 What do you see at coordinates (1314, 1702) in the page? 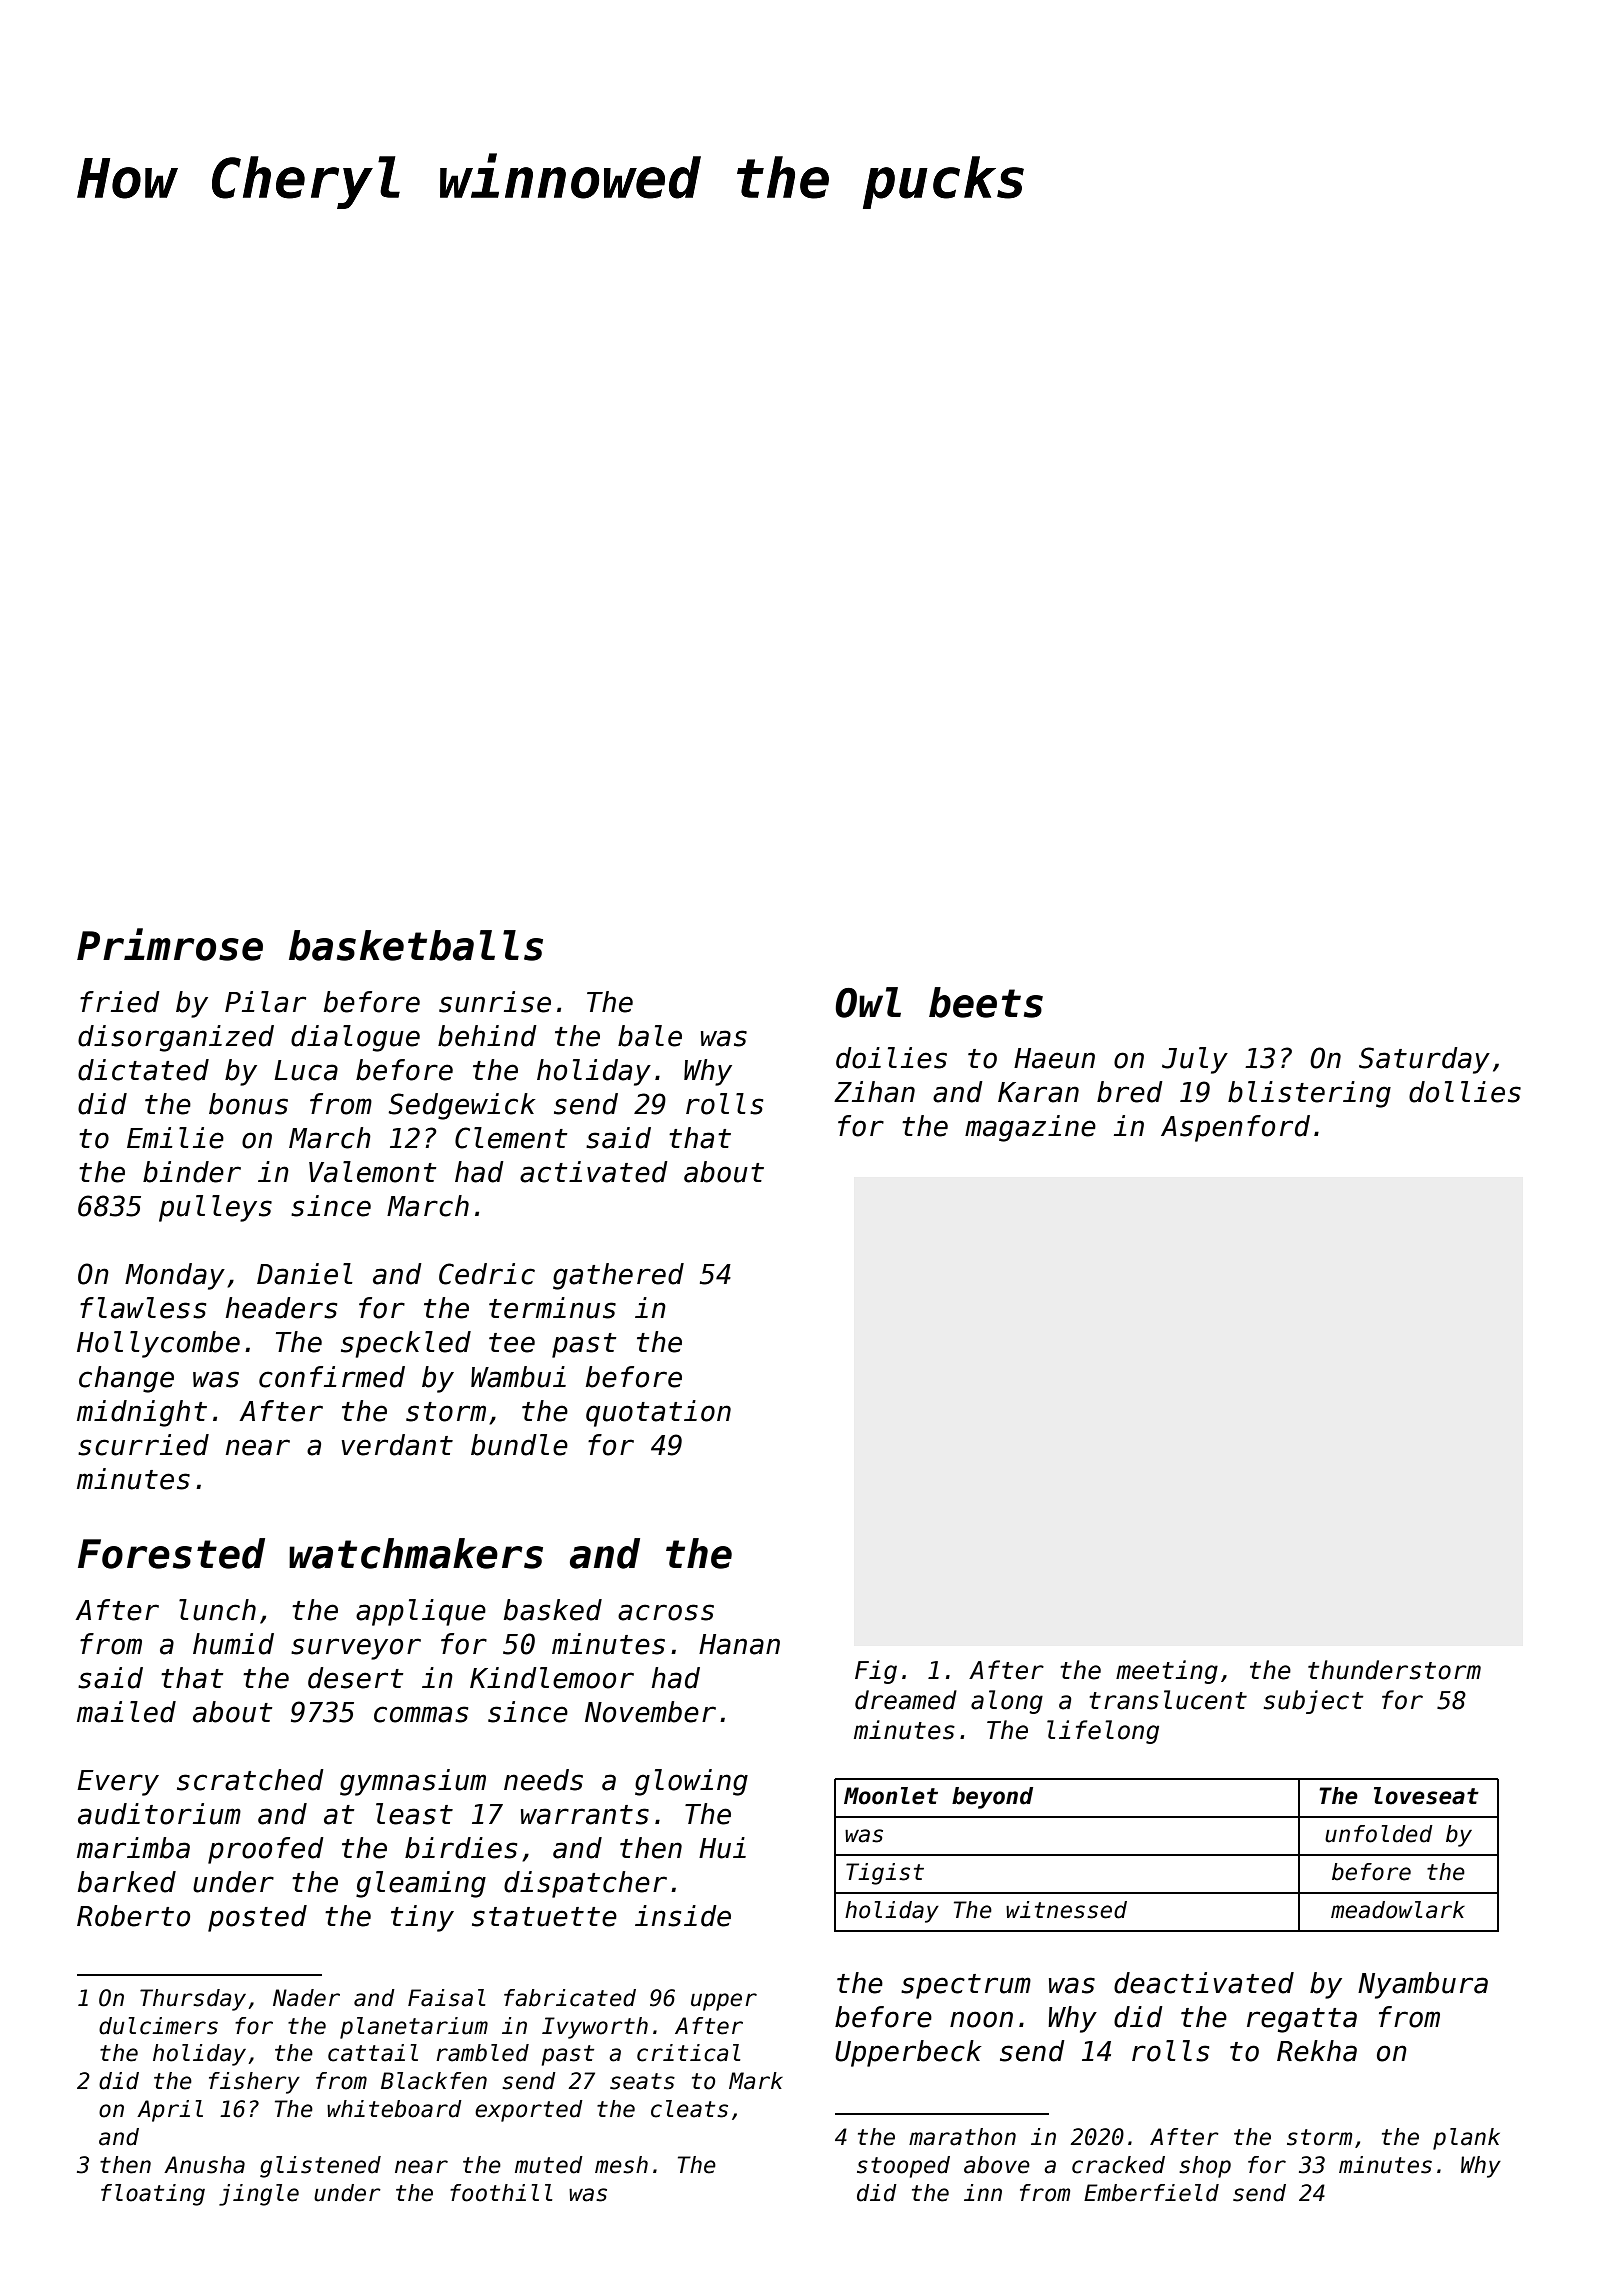
I see `subject` at bounding box center [1314, 1702].
